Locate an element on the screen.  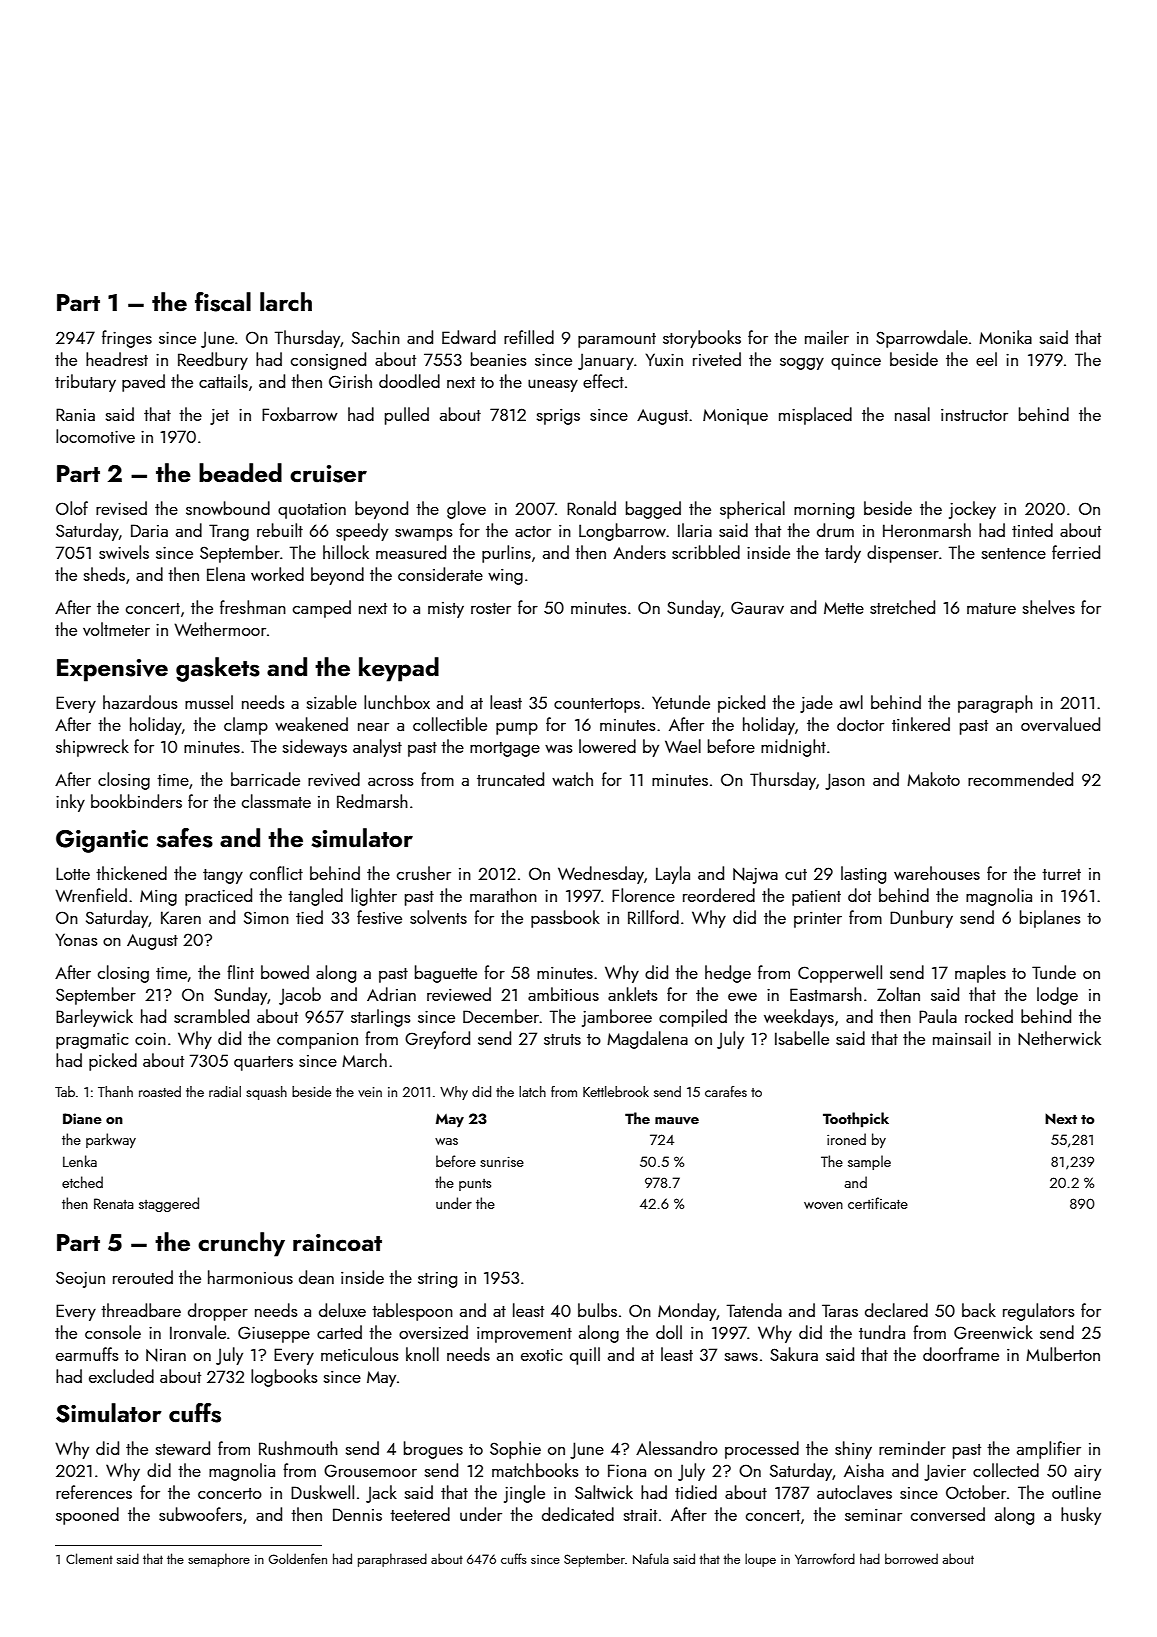
tinted is located at coordinates (1032, 530).
